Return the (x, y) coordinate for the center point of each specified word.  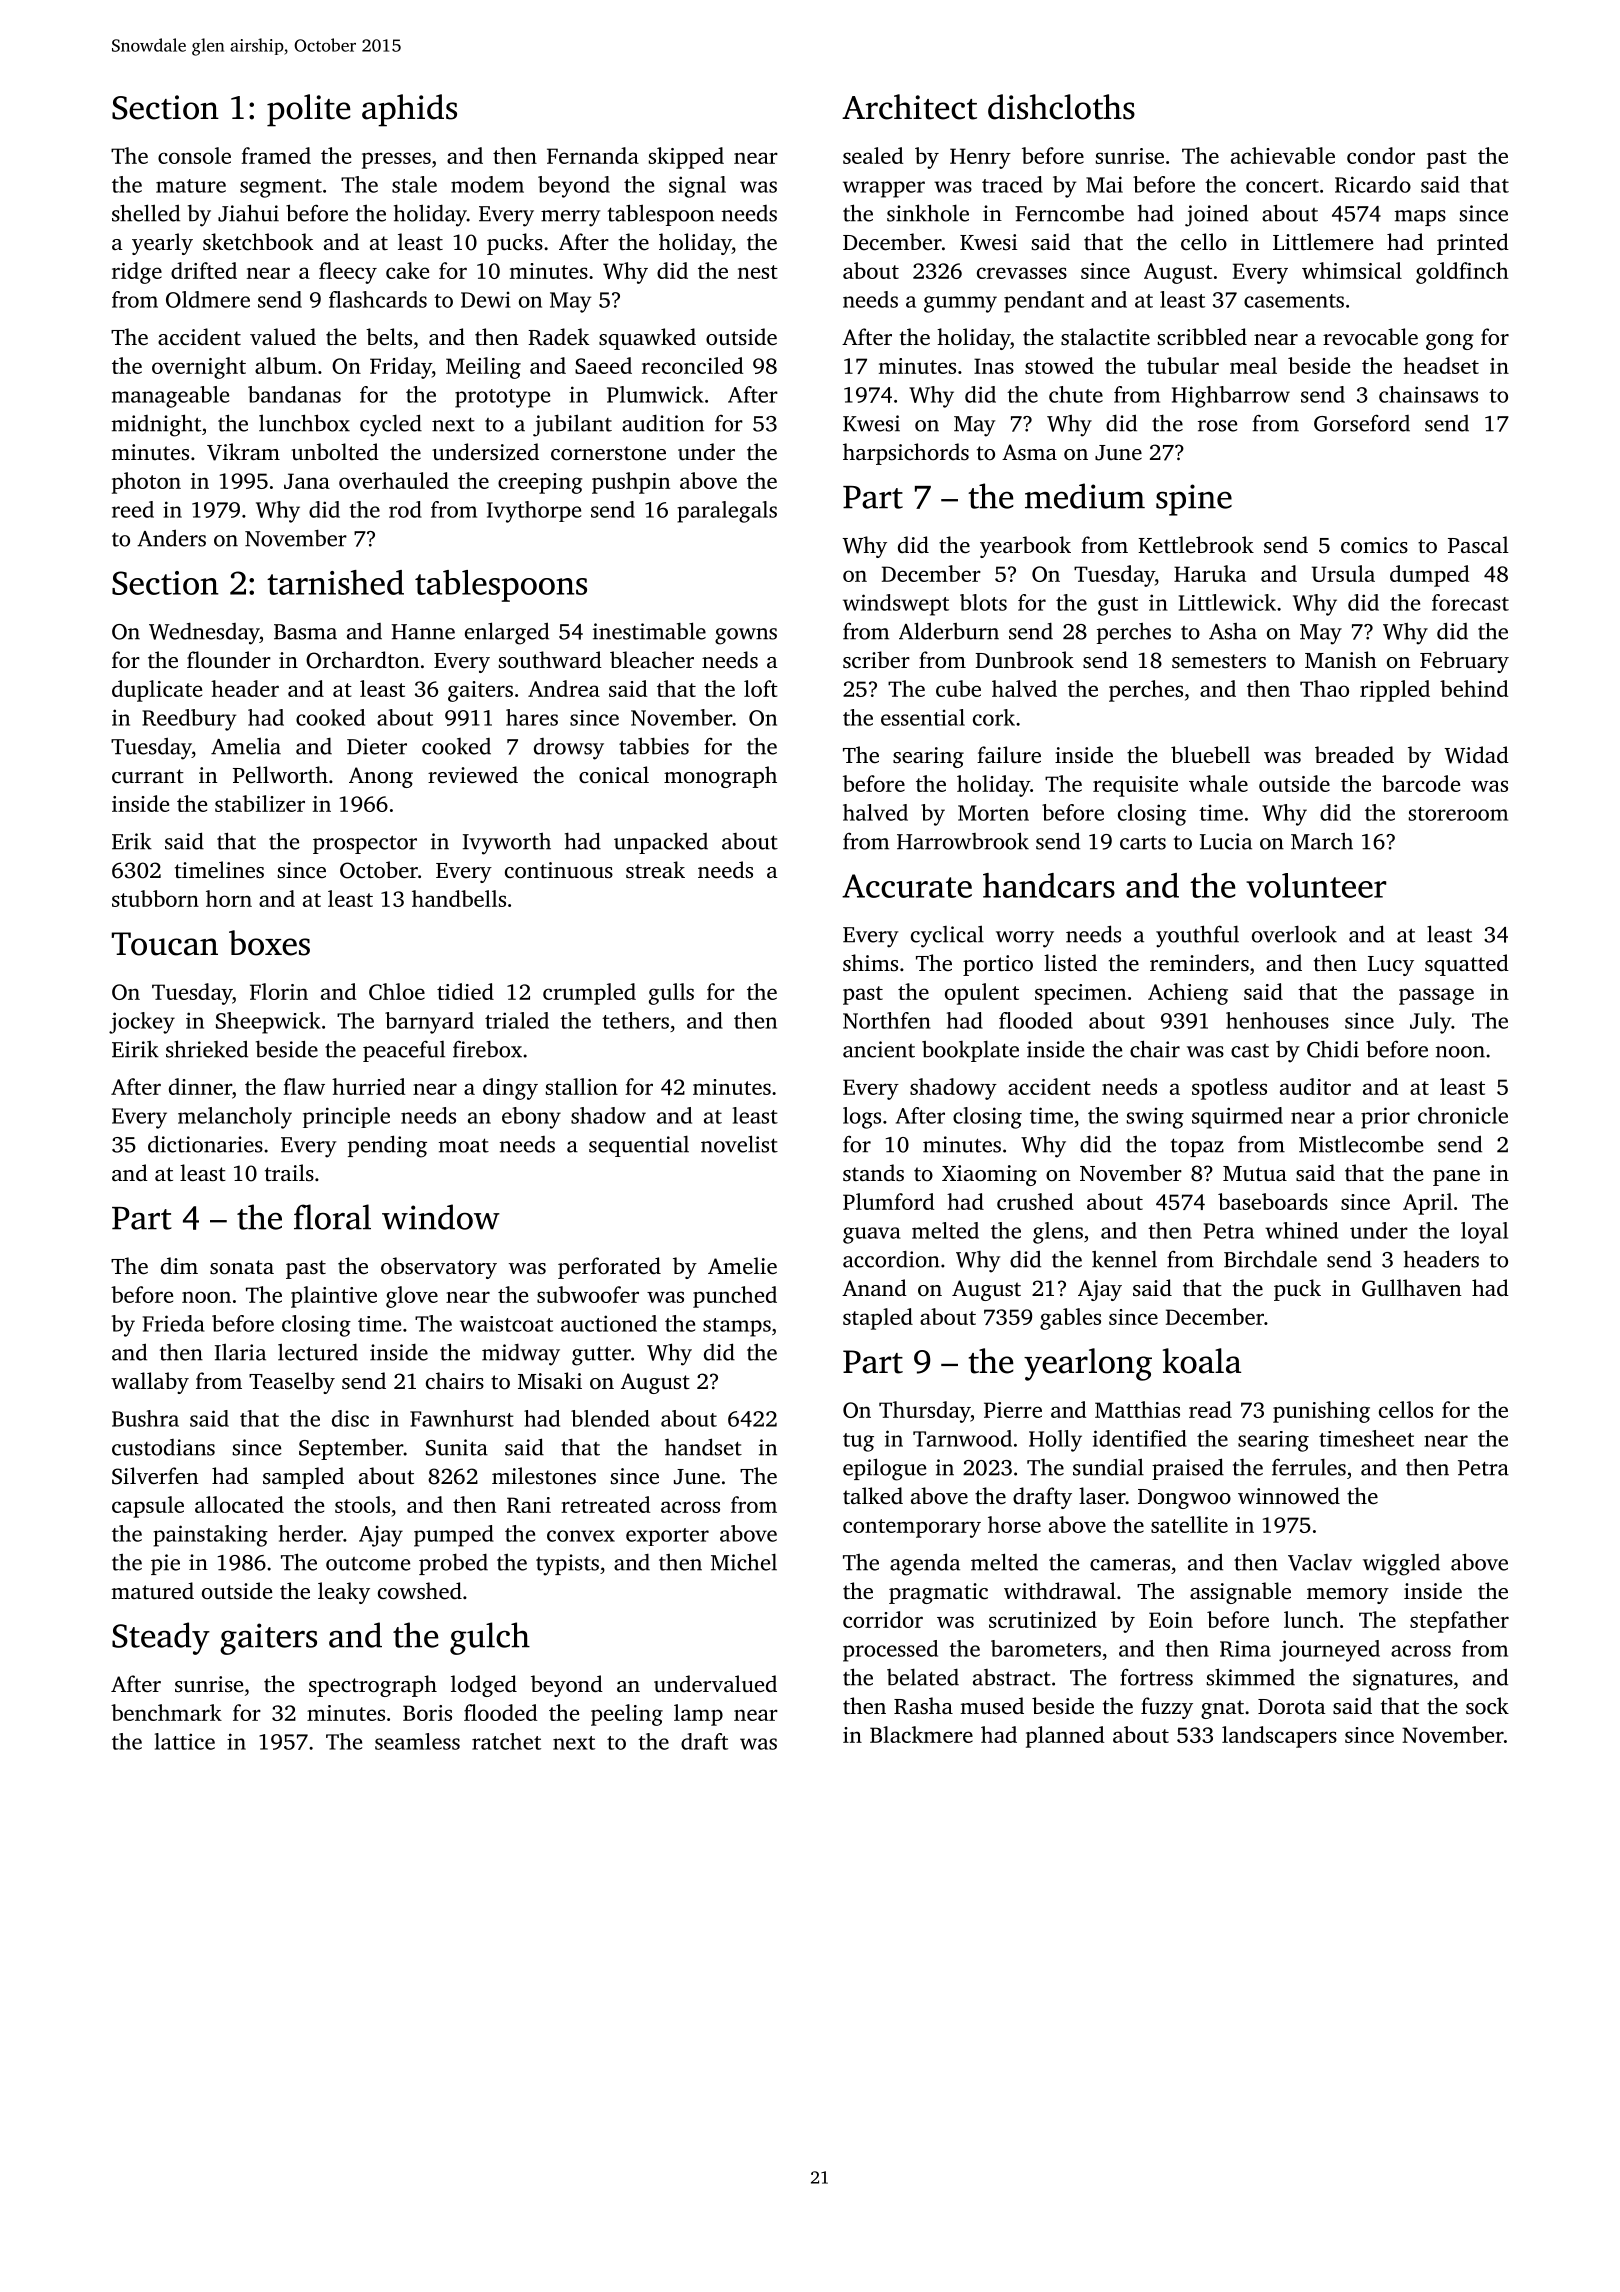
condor (1381, 155)
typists (567, 1565)
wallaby (150, 1383)
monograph (720, 777)
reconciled (692, 365)
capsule (148, 1507)
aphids (409, 110)
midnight (156, 425)
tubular (1183, 365)
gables (1070, 1319)
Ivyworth (507, 843)
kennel (1124, 1259)
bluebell (1210, 755)
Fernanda (593, 155)
